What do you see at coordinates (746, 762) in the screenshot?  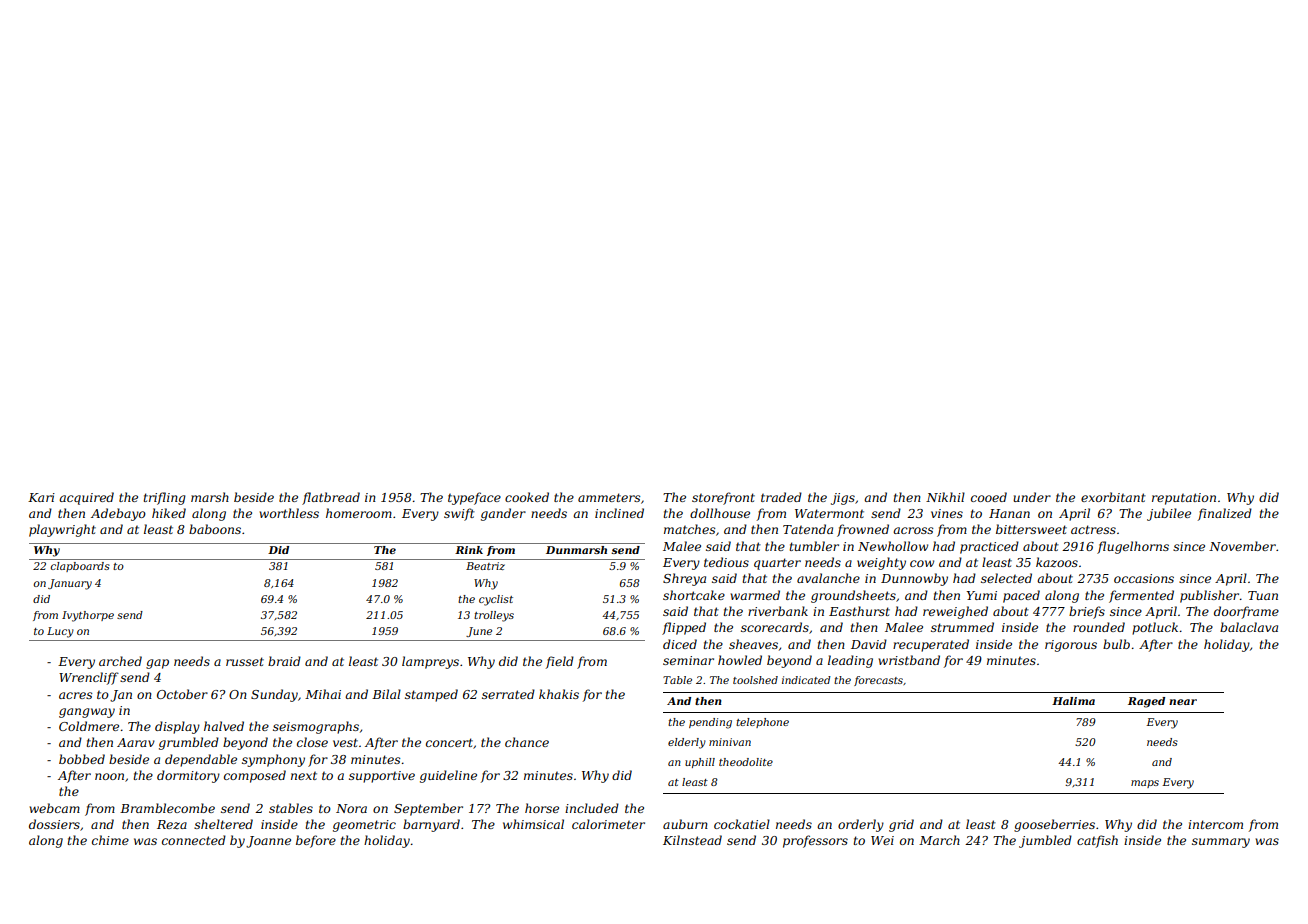 I see `theodolite` at bounding box center [746, 762].
